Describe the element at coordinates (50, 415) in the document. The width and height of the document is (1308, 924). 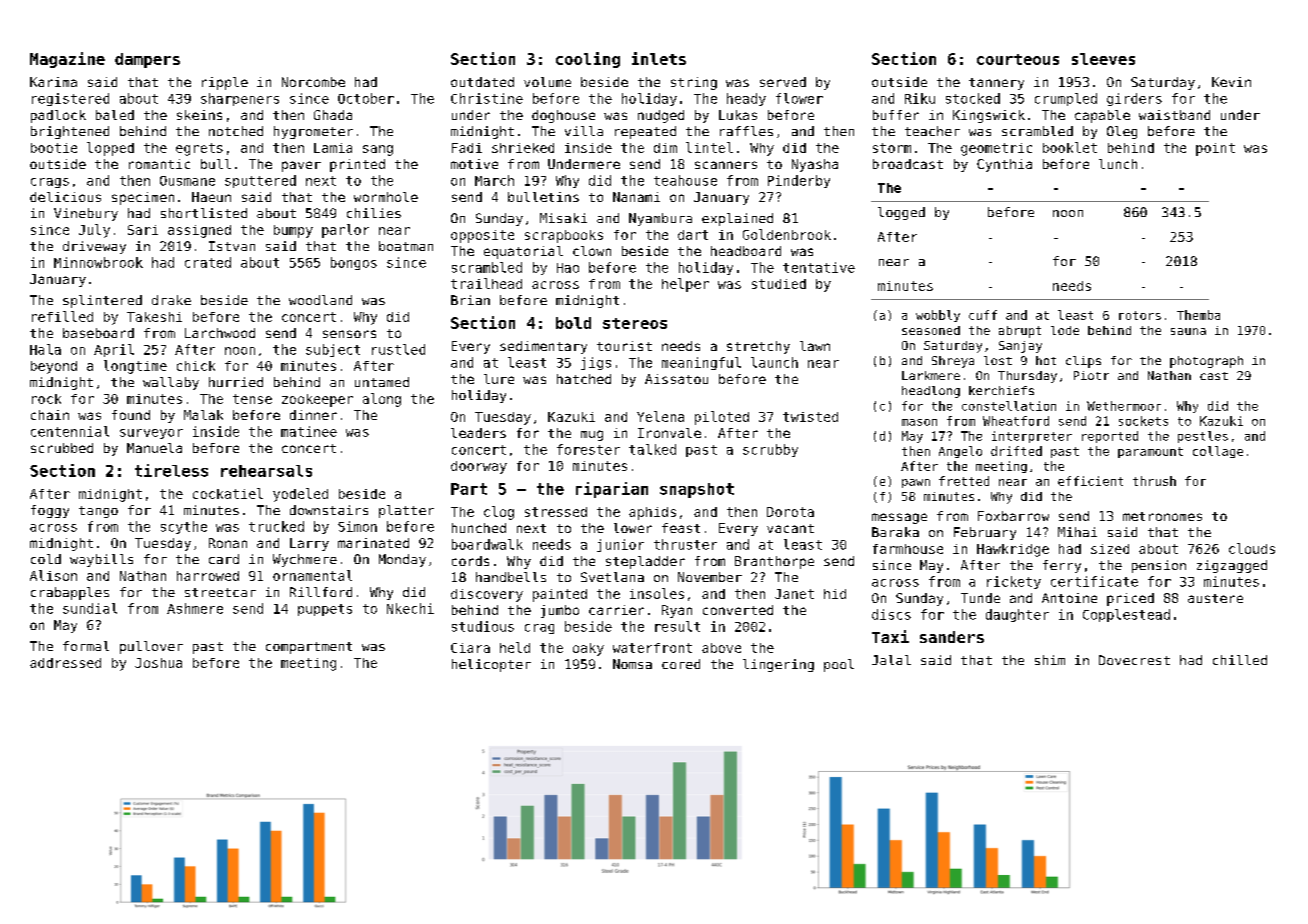
I see `chain` at that location.
